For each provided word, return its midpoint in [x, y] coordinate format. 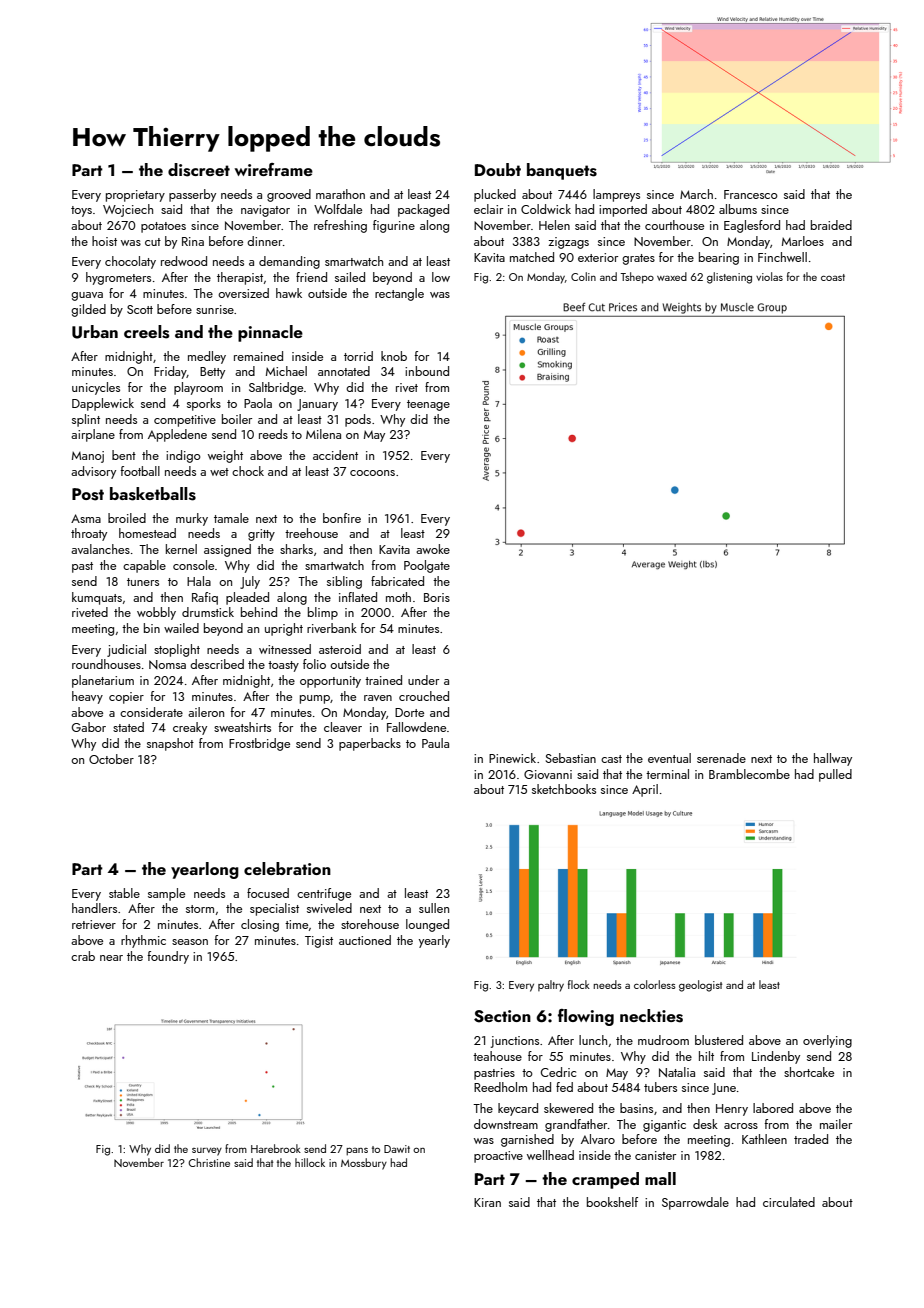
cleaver [343, 727]
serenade [721, 758]
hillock [310, 1162]
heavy [87, 697]
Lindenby [776, 1057]
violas [769, 276]
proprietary [135, 196]
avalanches [100, 549]
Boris [437, 597]
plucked [495, 195]
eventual [669, 758]
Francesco [751, 194]
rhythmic [143, 941]
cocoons [372, 473]
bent [124, 455]
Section [502, 1016]
